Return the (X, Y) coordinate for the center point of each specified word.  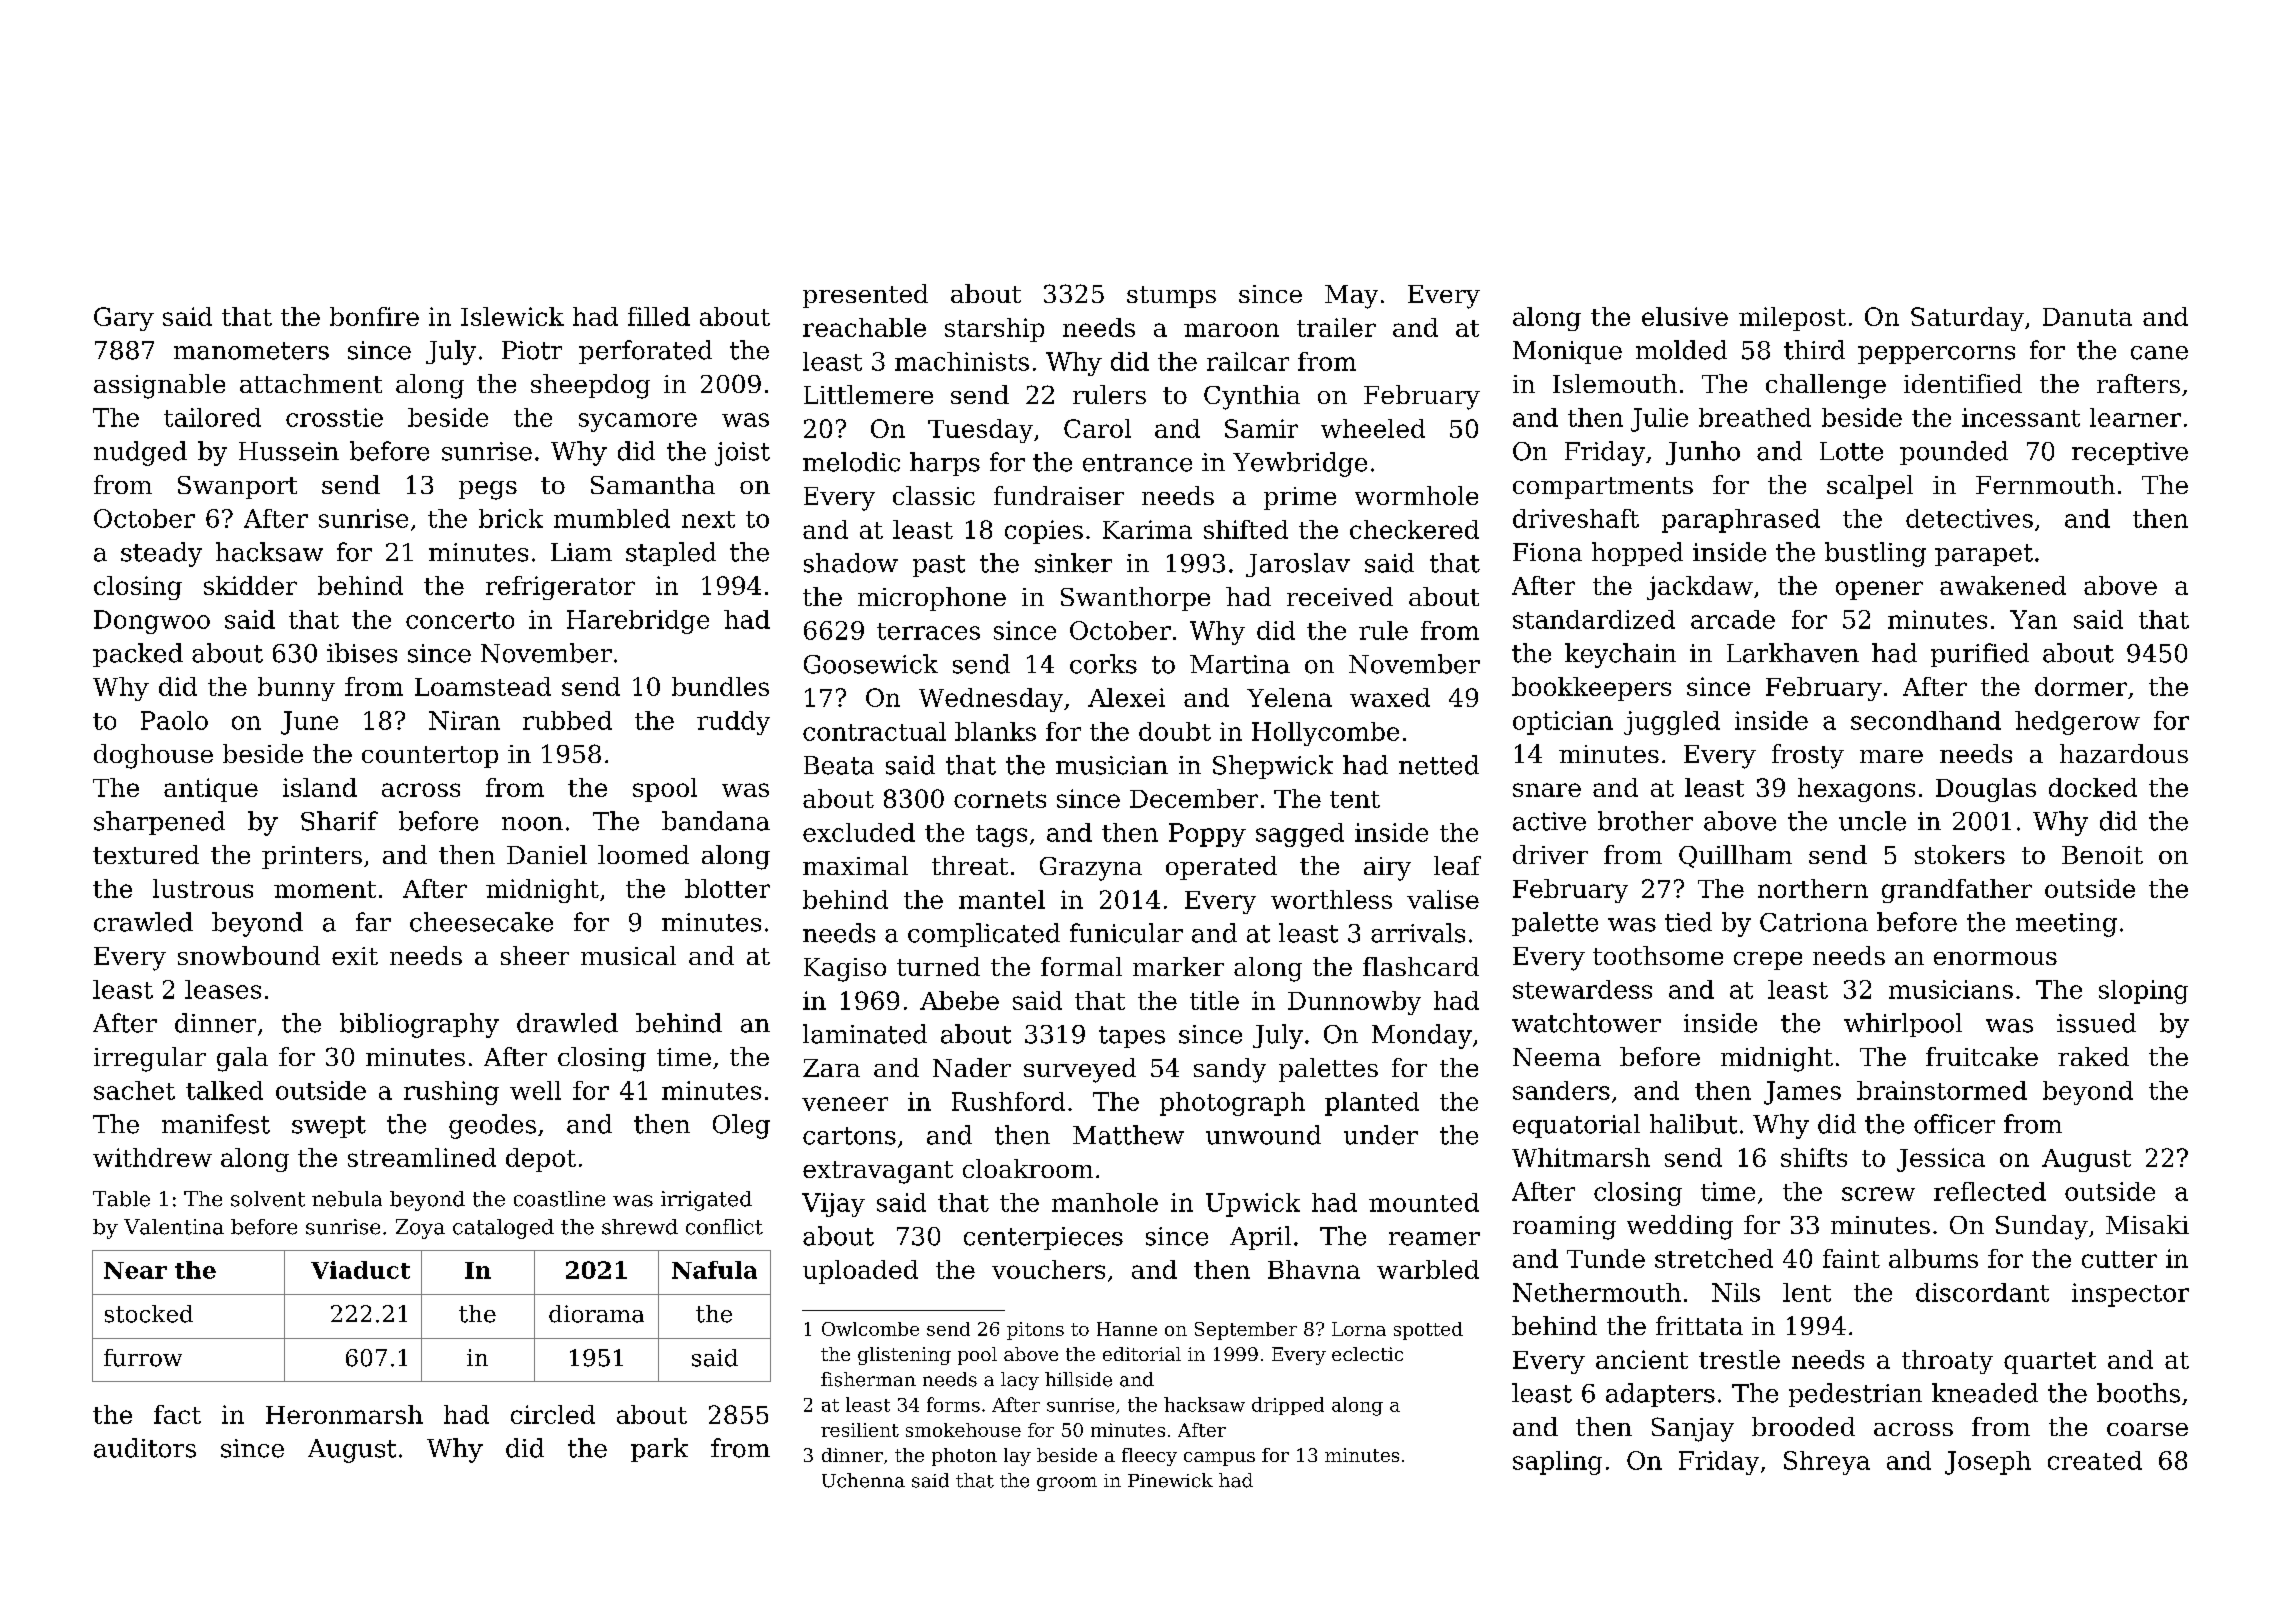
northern (1813, 888)
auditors (145, 1448)
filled (659, 316)
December (1194, 798)
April (1260, 1238)
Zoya (420, 1229)
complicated (984, 935)
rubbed (567, 720)
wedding (1680, 1227)
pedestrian (1855, 1395)
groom (1067, 1484)
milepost (1792, 319)
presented (865, 296)
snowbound (249, 955)
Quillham (1735, 856)
